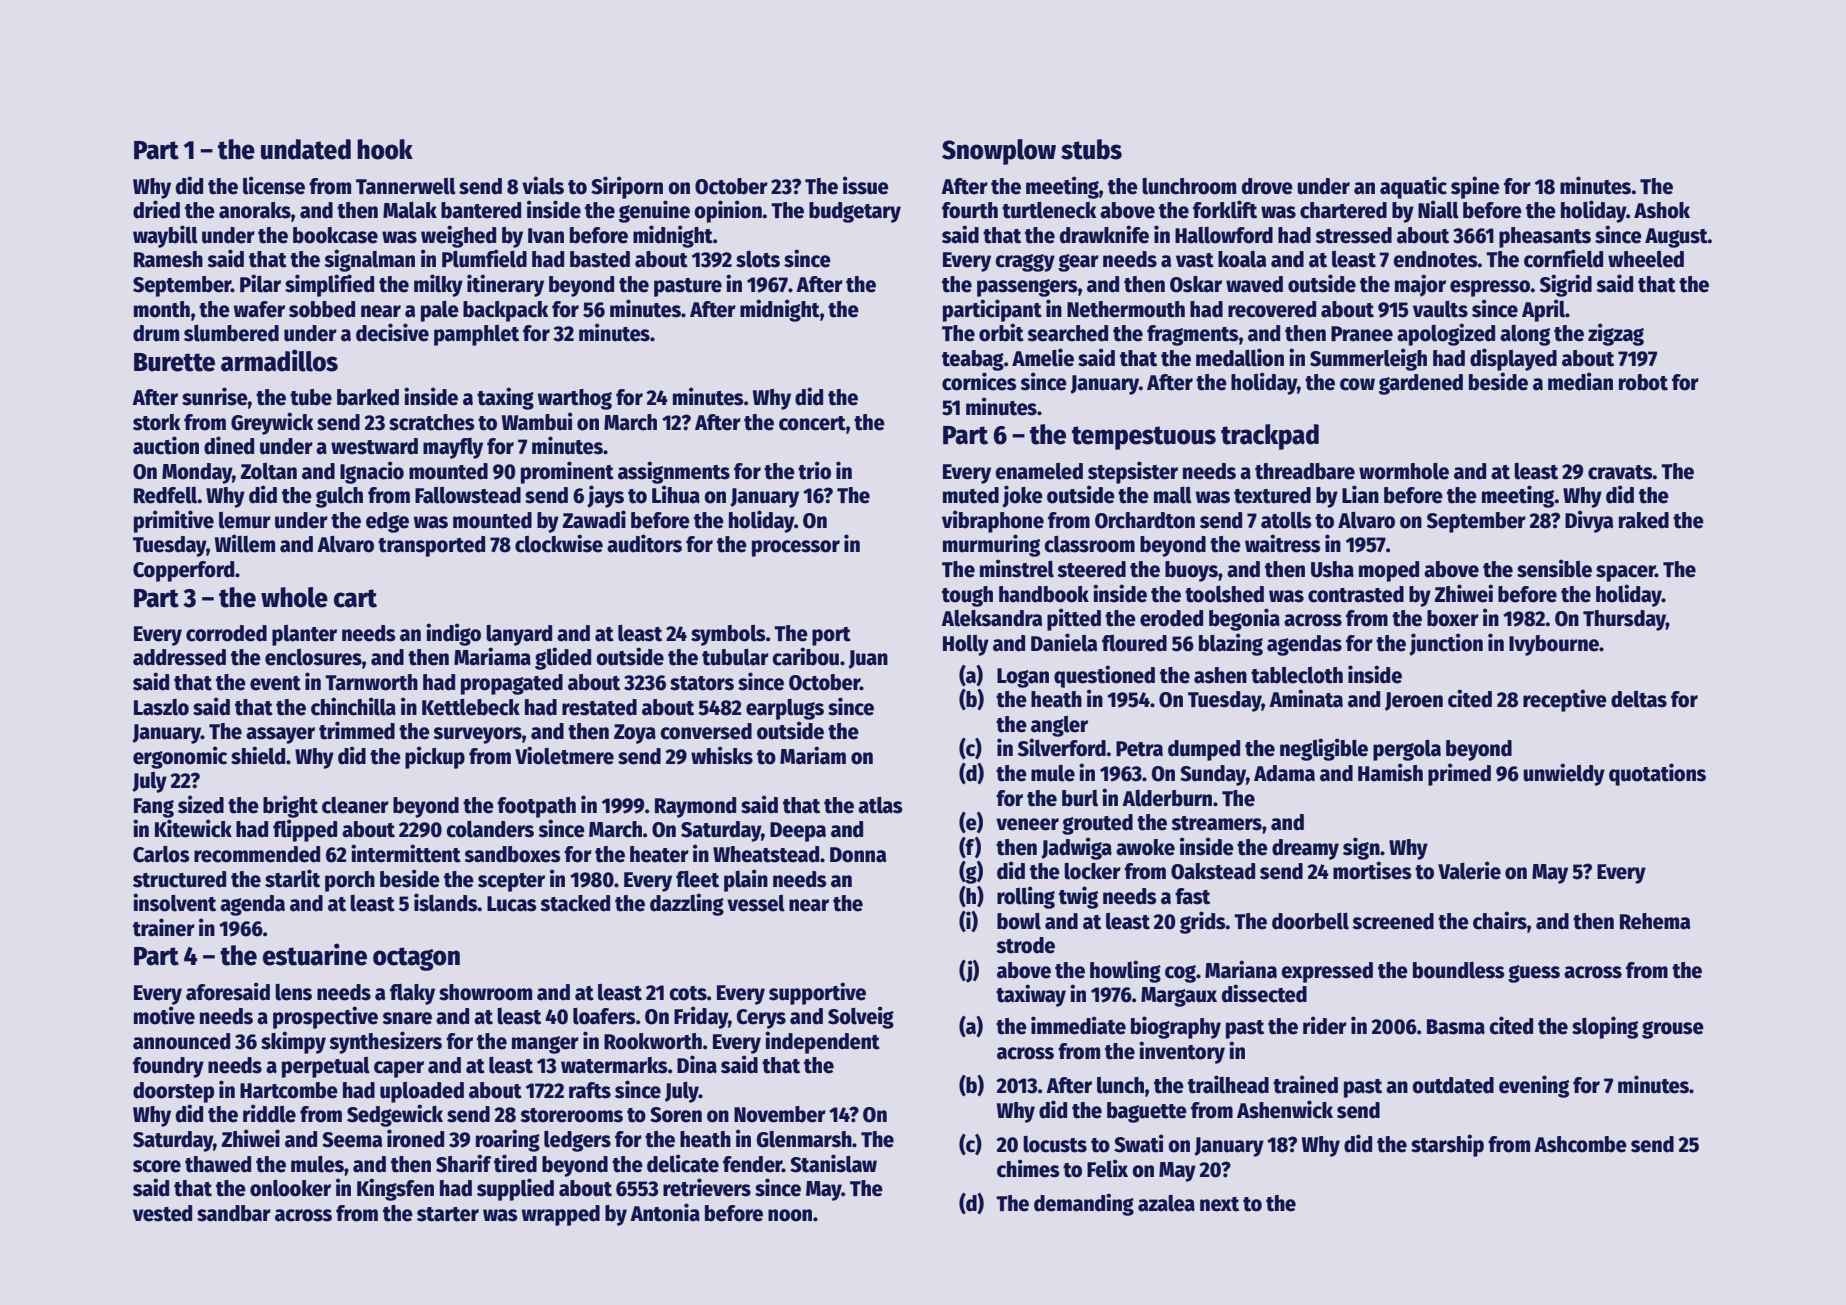 The height and width of the screenshot is (1305, 1846). I want to click on veneer, so click(1027, 824).
